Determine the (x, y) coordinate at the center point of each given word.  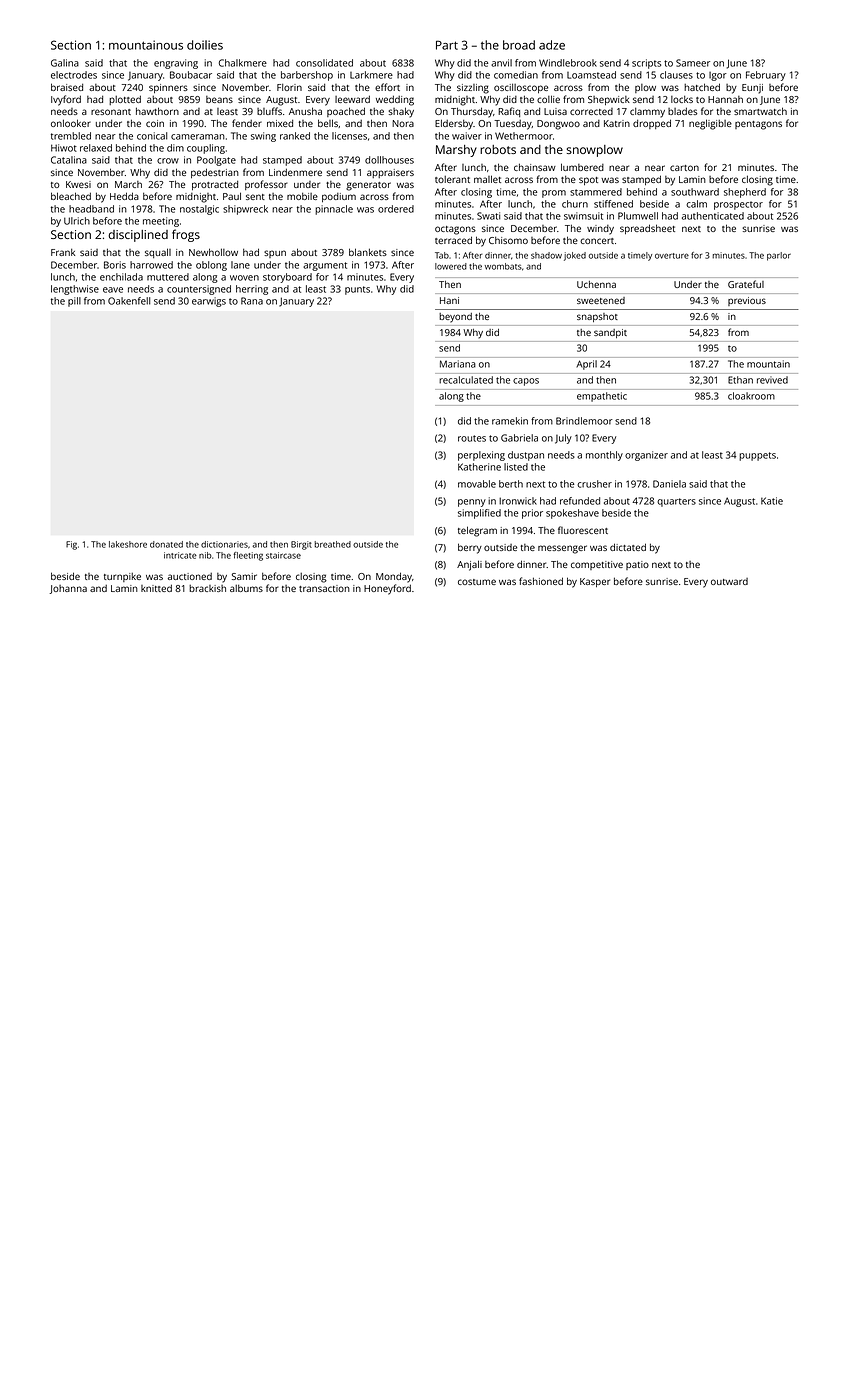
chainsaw (535, 167)
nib (205, 555)
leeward (352, 99)
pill (74, 302)
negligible (710, 124)
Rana (252, 301)
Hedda (124, 196)
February (766, 76)
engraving (176, 64)
